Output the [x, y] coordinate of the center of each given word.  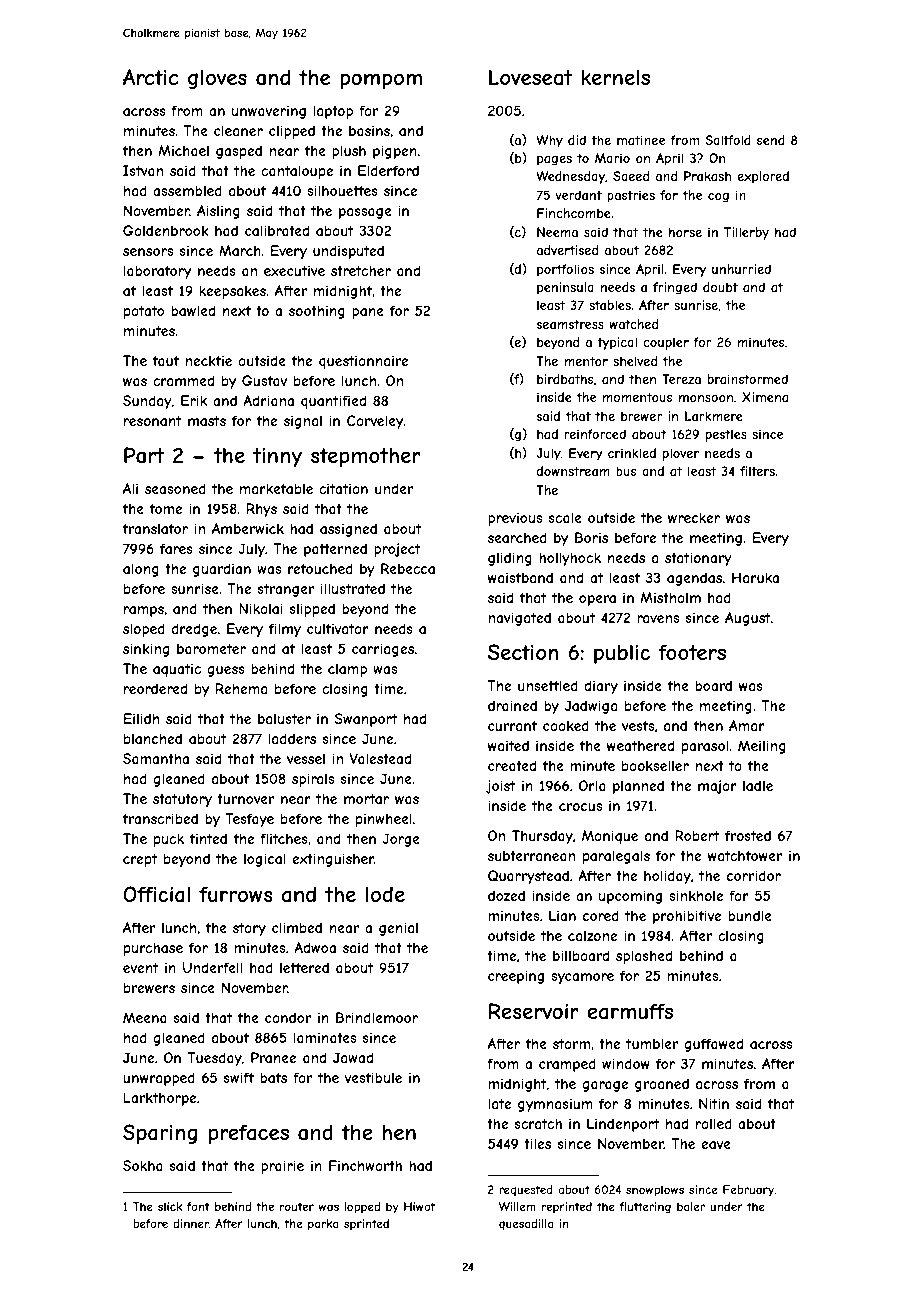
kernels [615, 77]
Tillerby [746, 233]
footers [692, 652]
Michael [184, 150]
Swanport [365, 720]
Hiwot [419, 1206]
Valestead [380, 758]
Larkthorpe [160, 1099]
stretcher [361, 270]
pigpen [395, 152]
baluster [284, 718]
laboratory [157, 272]
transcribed [160, 818]
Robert [697, 835]
